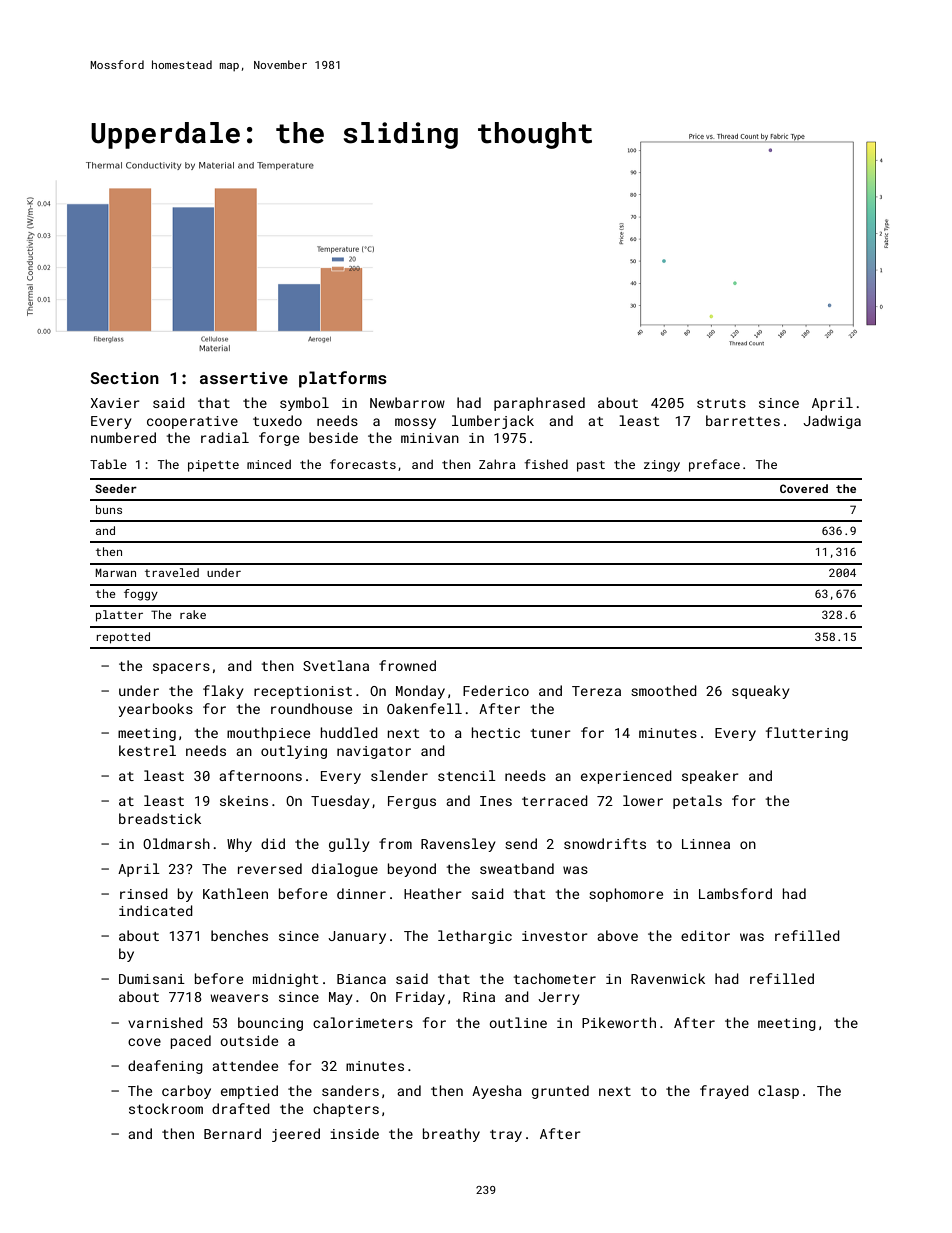  Describe the element at coordinates (662, 466) in the page. I see `zingy` at that location.
